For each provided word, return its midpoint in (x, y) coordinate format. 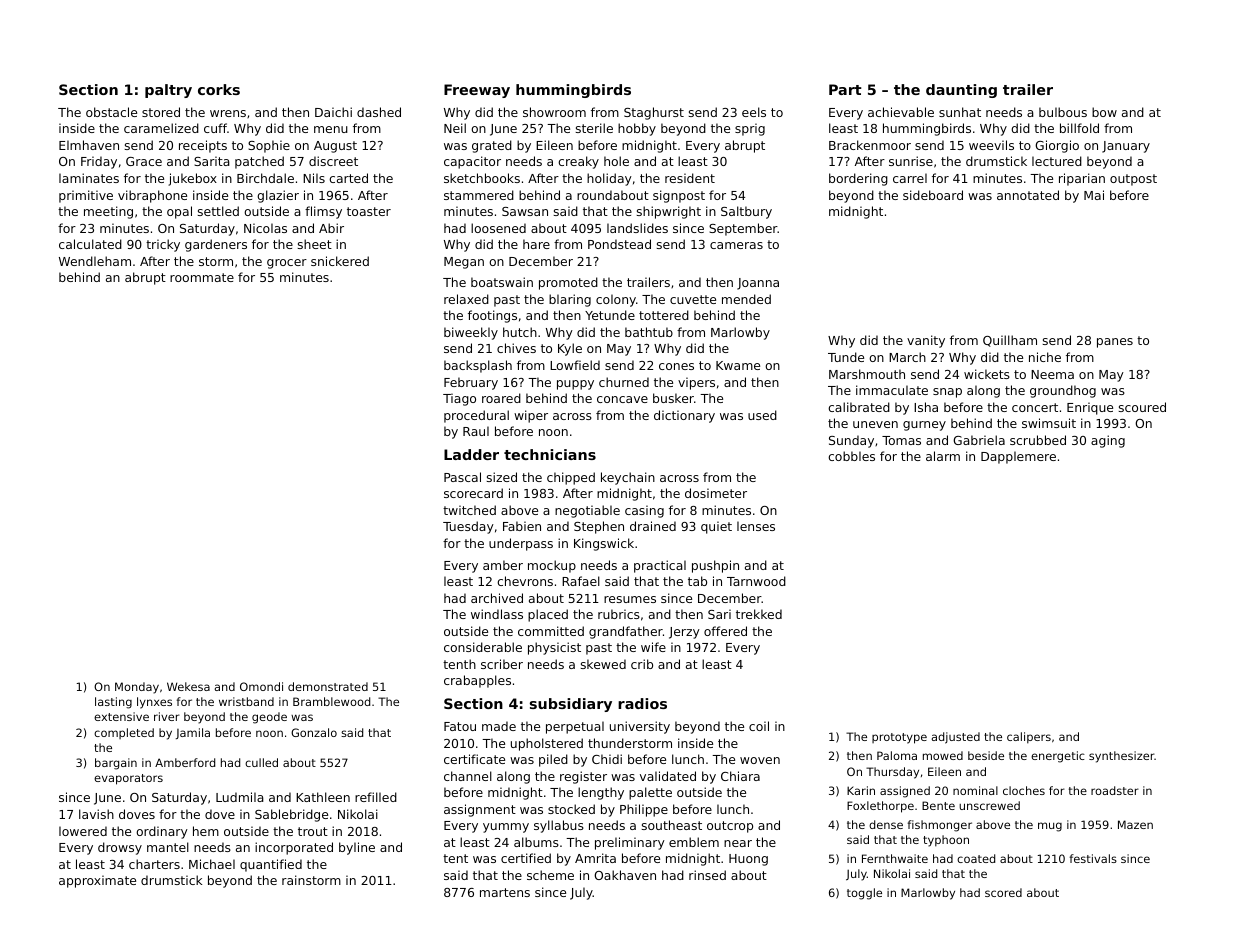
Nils (314, 178)
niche (1045, 357)
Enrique (1090, 408)
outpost (1133, 180)
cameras (736, 245)
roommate (202, 277)
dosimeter (716, 493)
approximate (97, 881)
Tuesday (468, 527)
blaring (570, 300)
